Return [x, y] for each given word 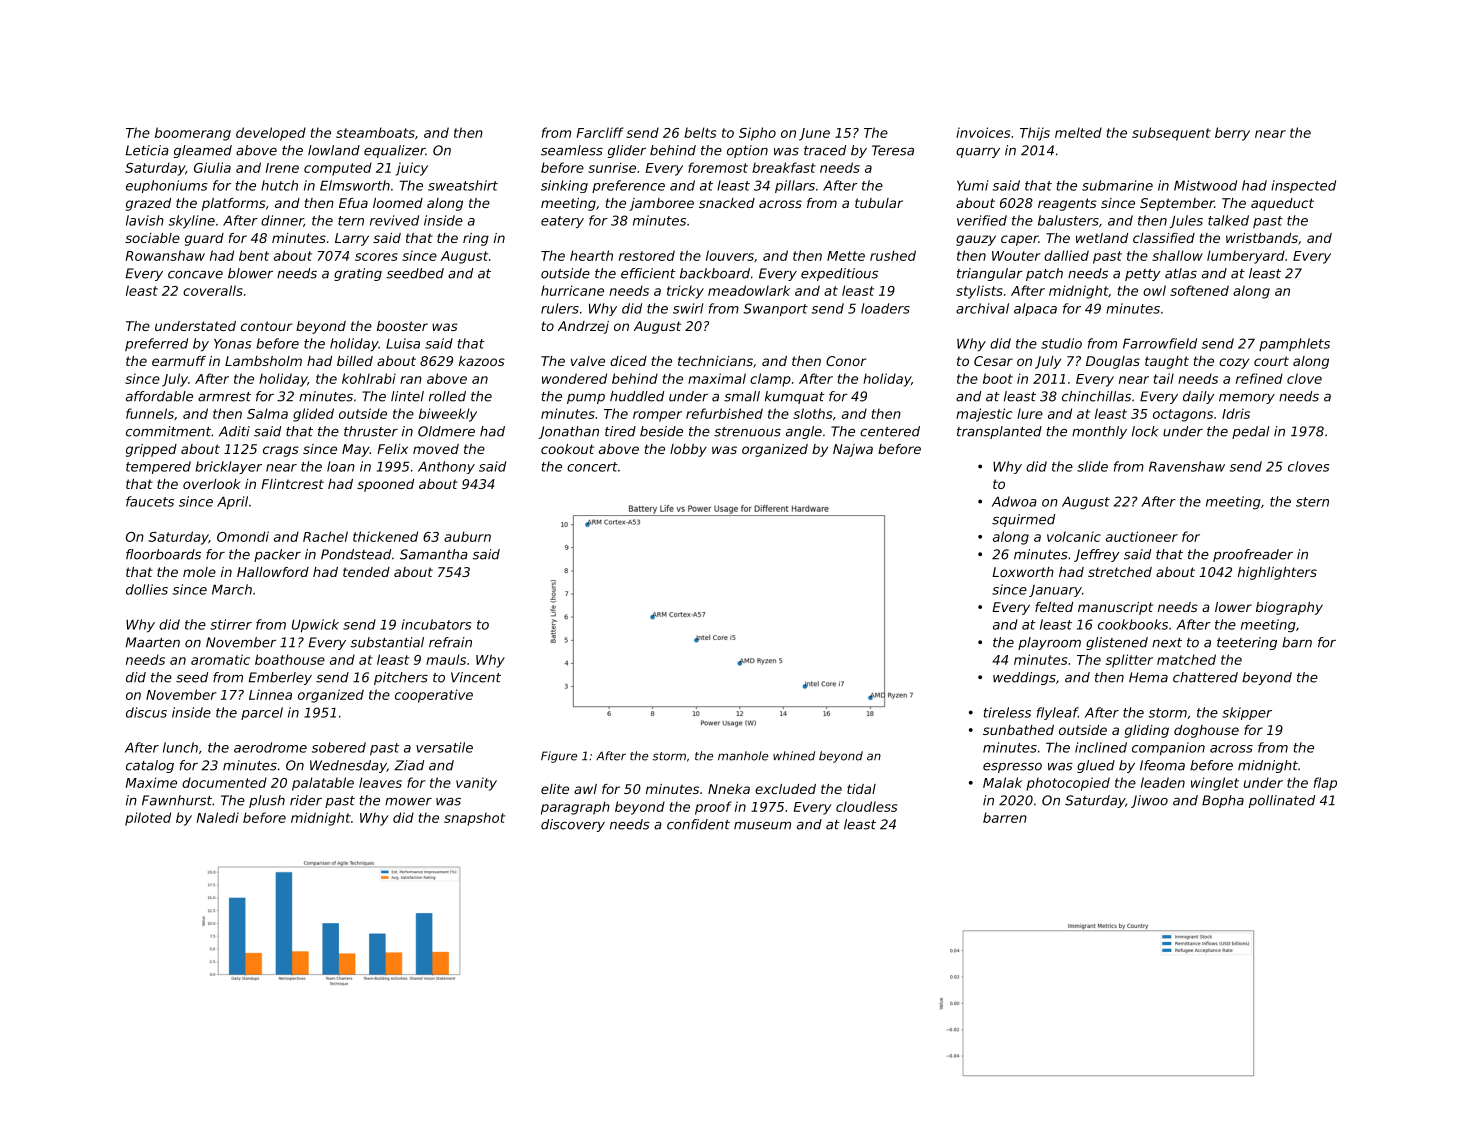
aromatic [220, 659]
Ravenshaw [1187, 466]
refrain [450, 642]
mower [408, 802]
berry [1232, 134]
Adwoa [1014, 501]
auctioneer [1142, 536]
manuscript [1115, 608]
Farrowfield [1160, 343]
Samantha [434, 554]
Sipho [757, 134]
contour [266, 326]
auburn [467, 536]
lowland [334, 150]
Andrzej [583, 327]
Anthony [446, 467]
